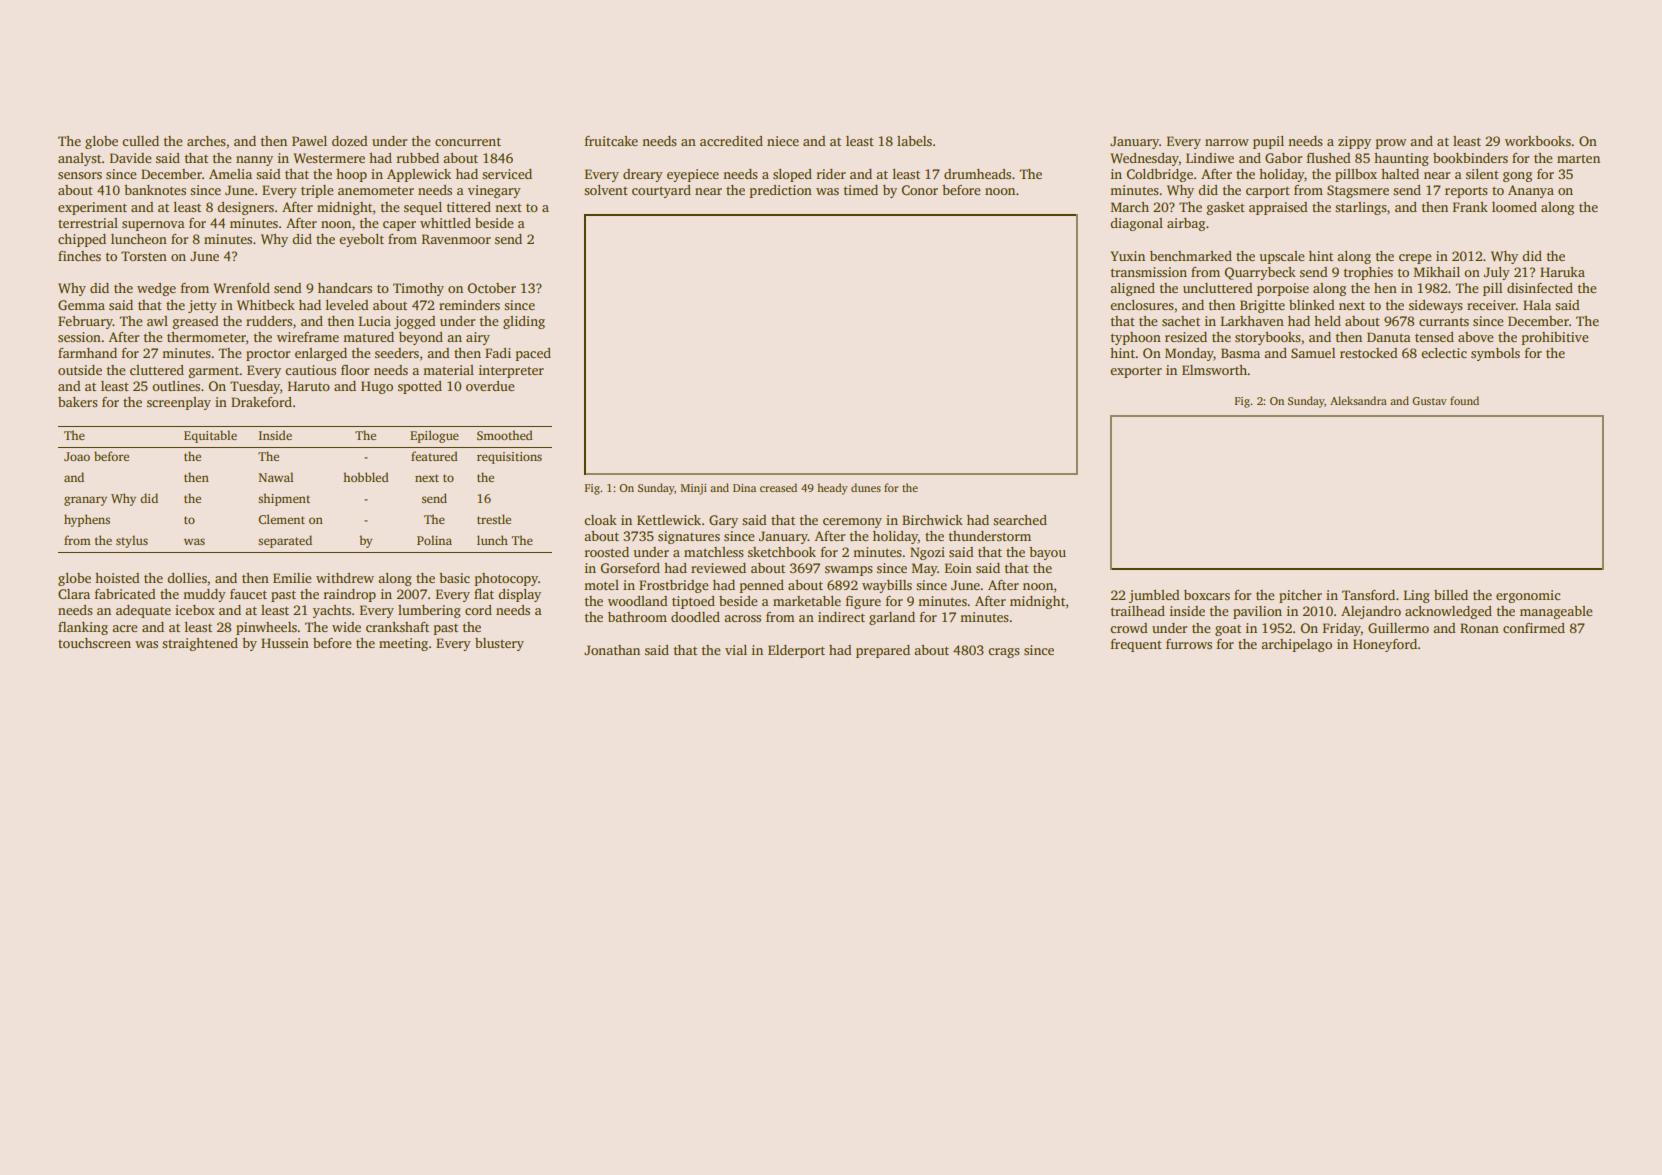 Image resolution: width=1662 pixels, height=1175 pixels. I want to click on withdrew, so click(345, 578).
